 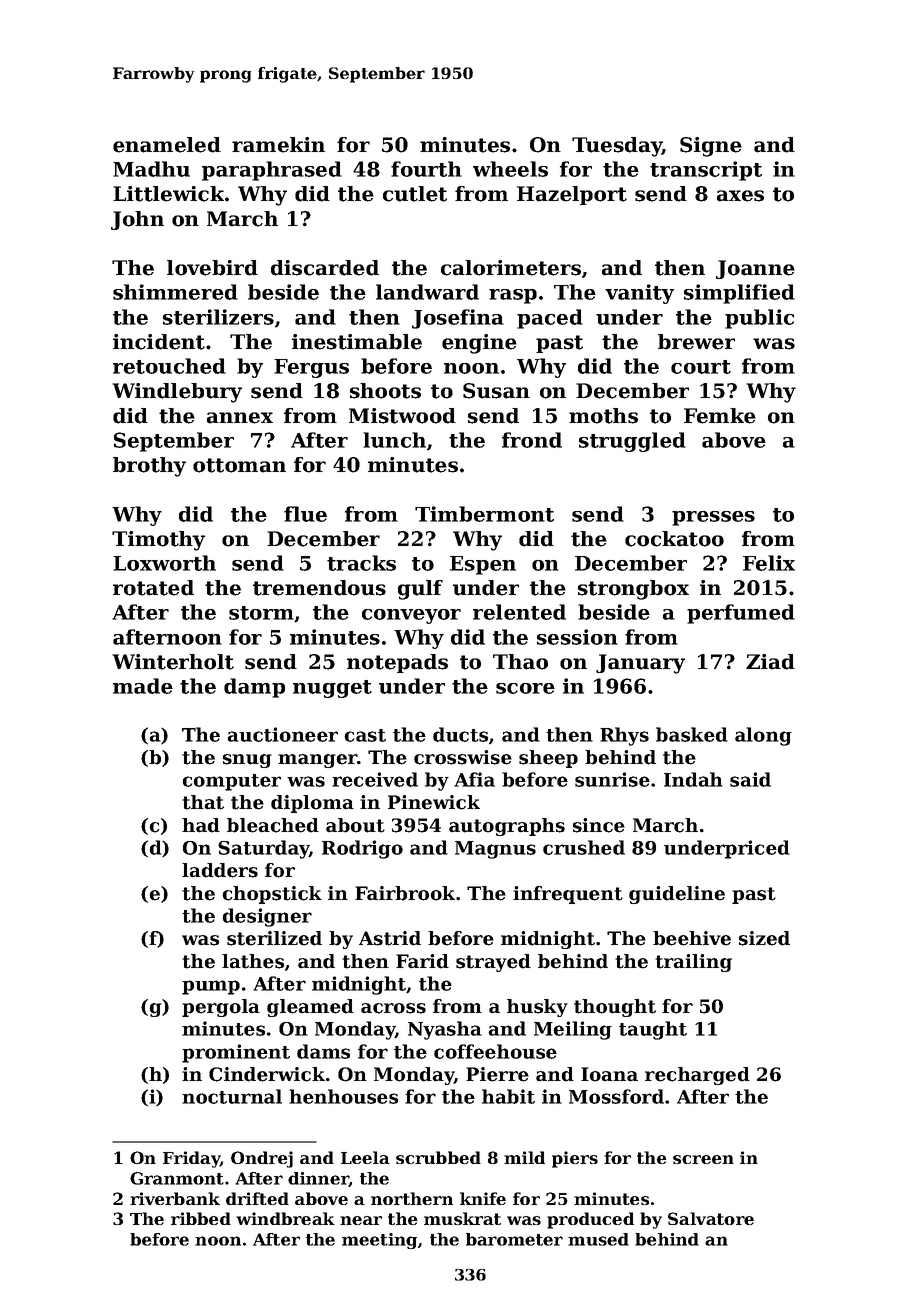 I want to click on auctioneer, so click(x=282, y=734).
